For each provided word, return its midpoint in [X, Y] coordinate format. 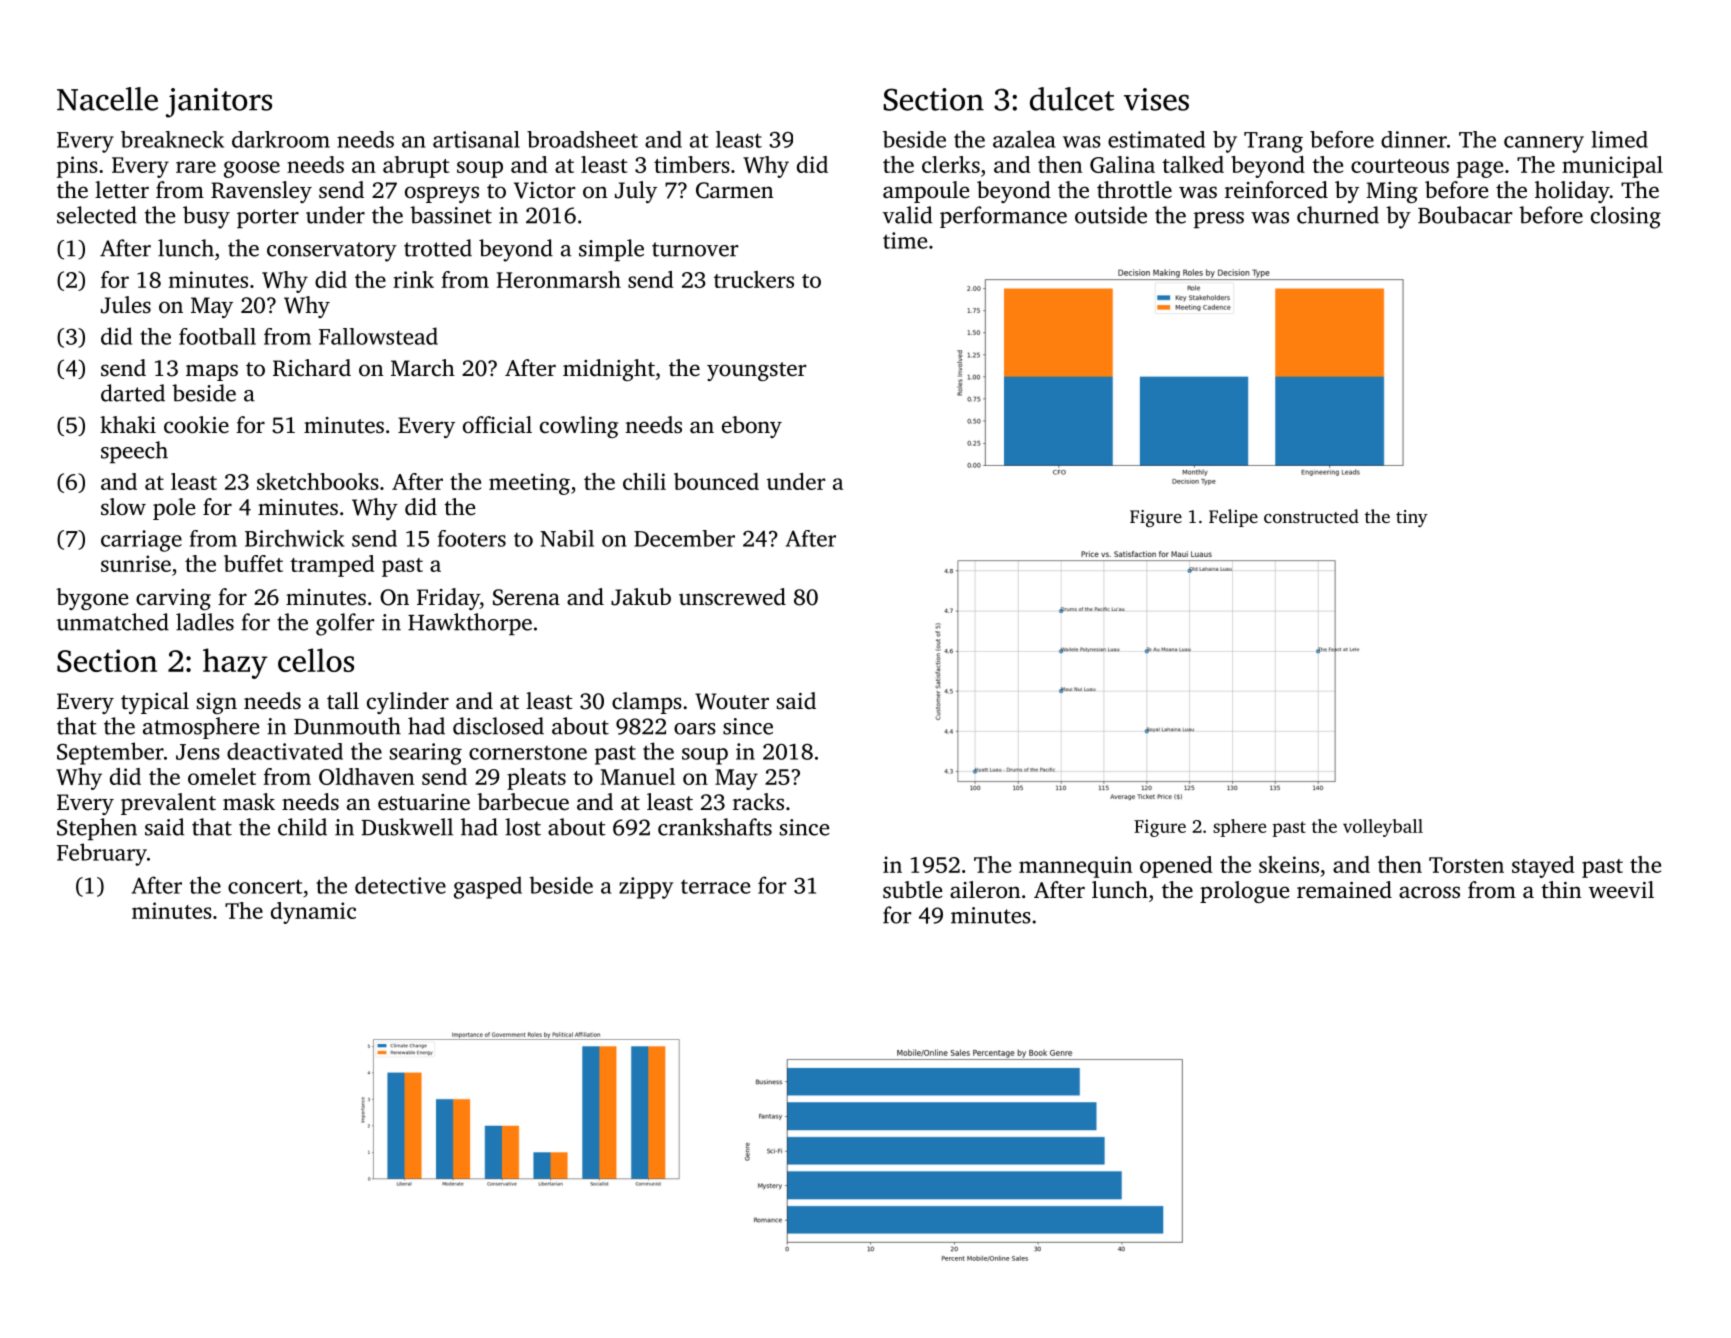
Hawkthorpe [470, 624]
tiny [1412, 518]
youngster [756, 371]
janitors [219, 103]
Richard [312, 368]
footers [472, 538]
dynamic [313, 913]
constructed [1311, 516]
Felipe [1233, 518]
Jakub [641, 597]
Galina [1122, 164]
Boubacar [1465, 215]
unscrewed [732, 597]
